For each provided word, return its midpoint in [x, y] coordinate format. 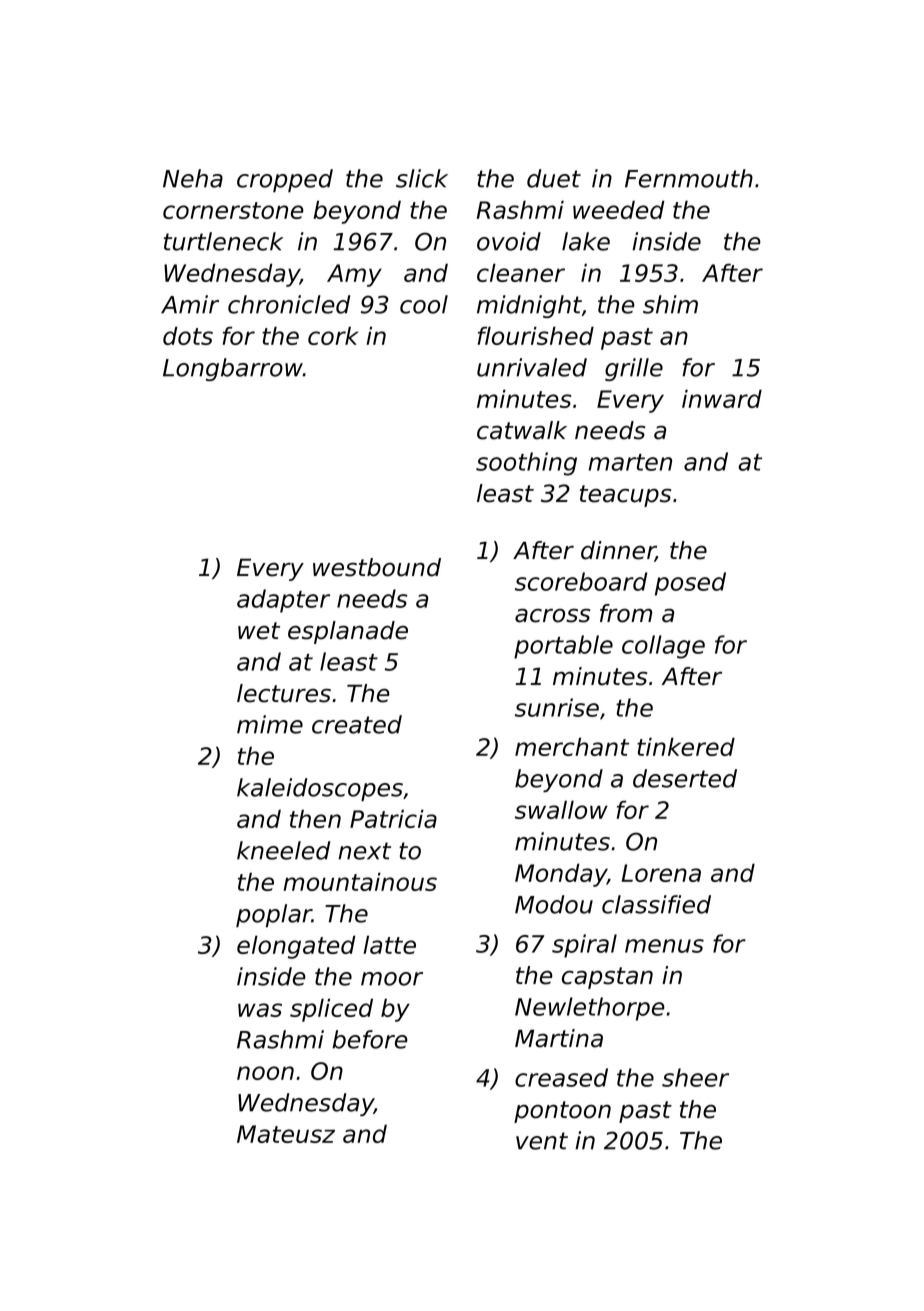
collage [663, 647]
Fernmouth [689, 178]
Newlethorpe [589, 1009]
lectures [284, 693]
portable [563, 647]
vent [542, 1141]
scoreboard [581, 581]
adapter [283, 601]
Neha [193, 178]
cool [424, 304]
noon [265, 1073]
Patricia [393, 818]
